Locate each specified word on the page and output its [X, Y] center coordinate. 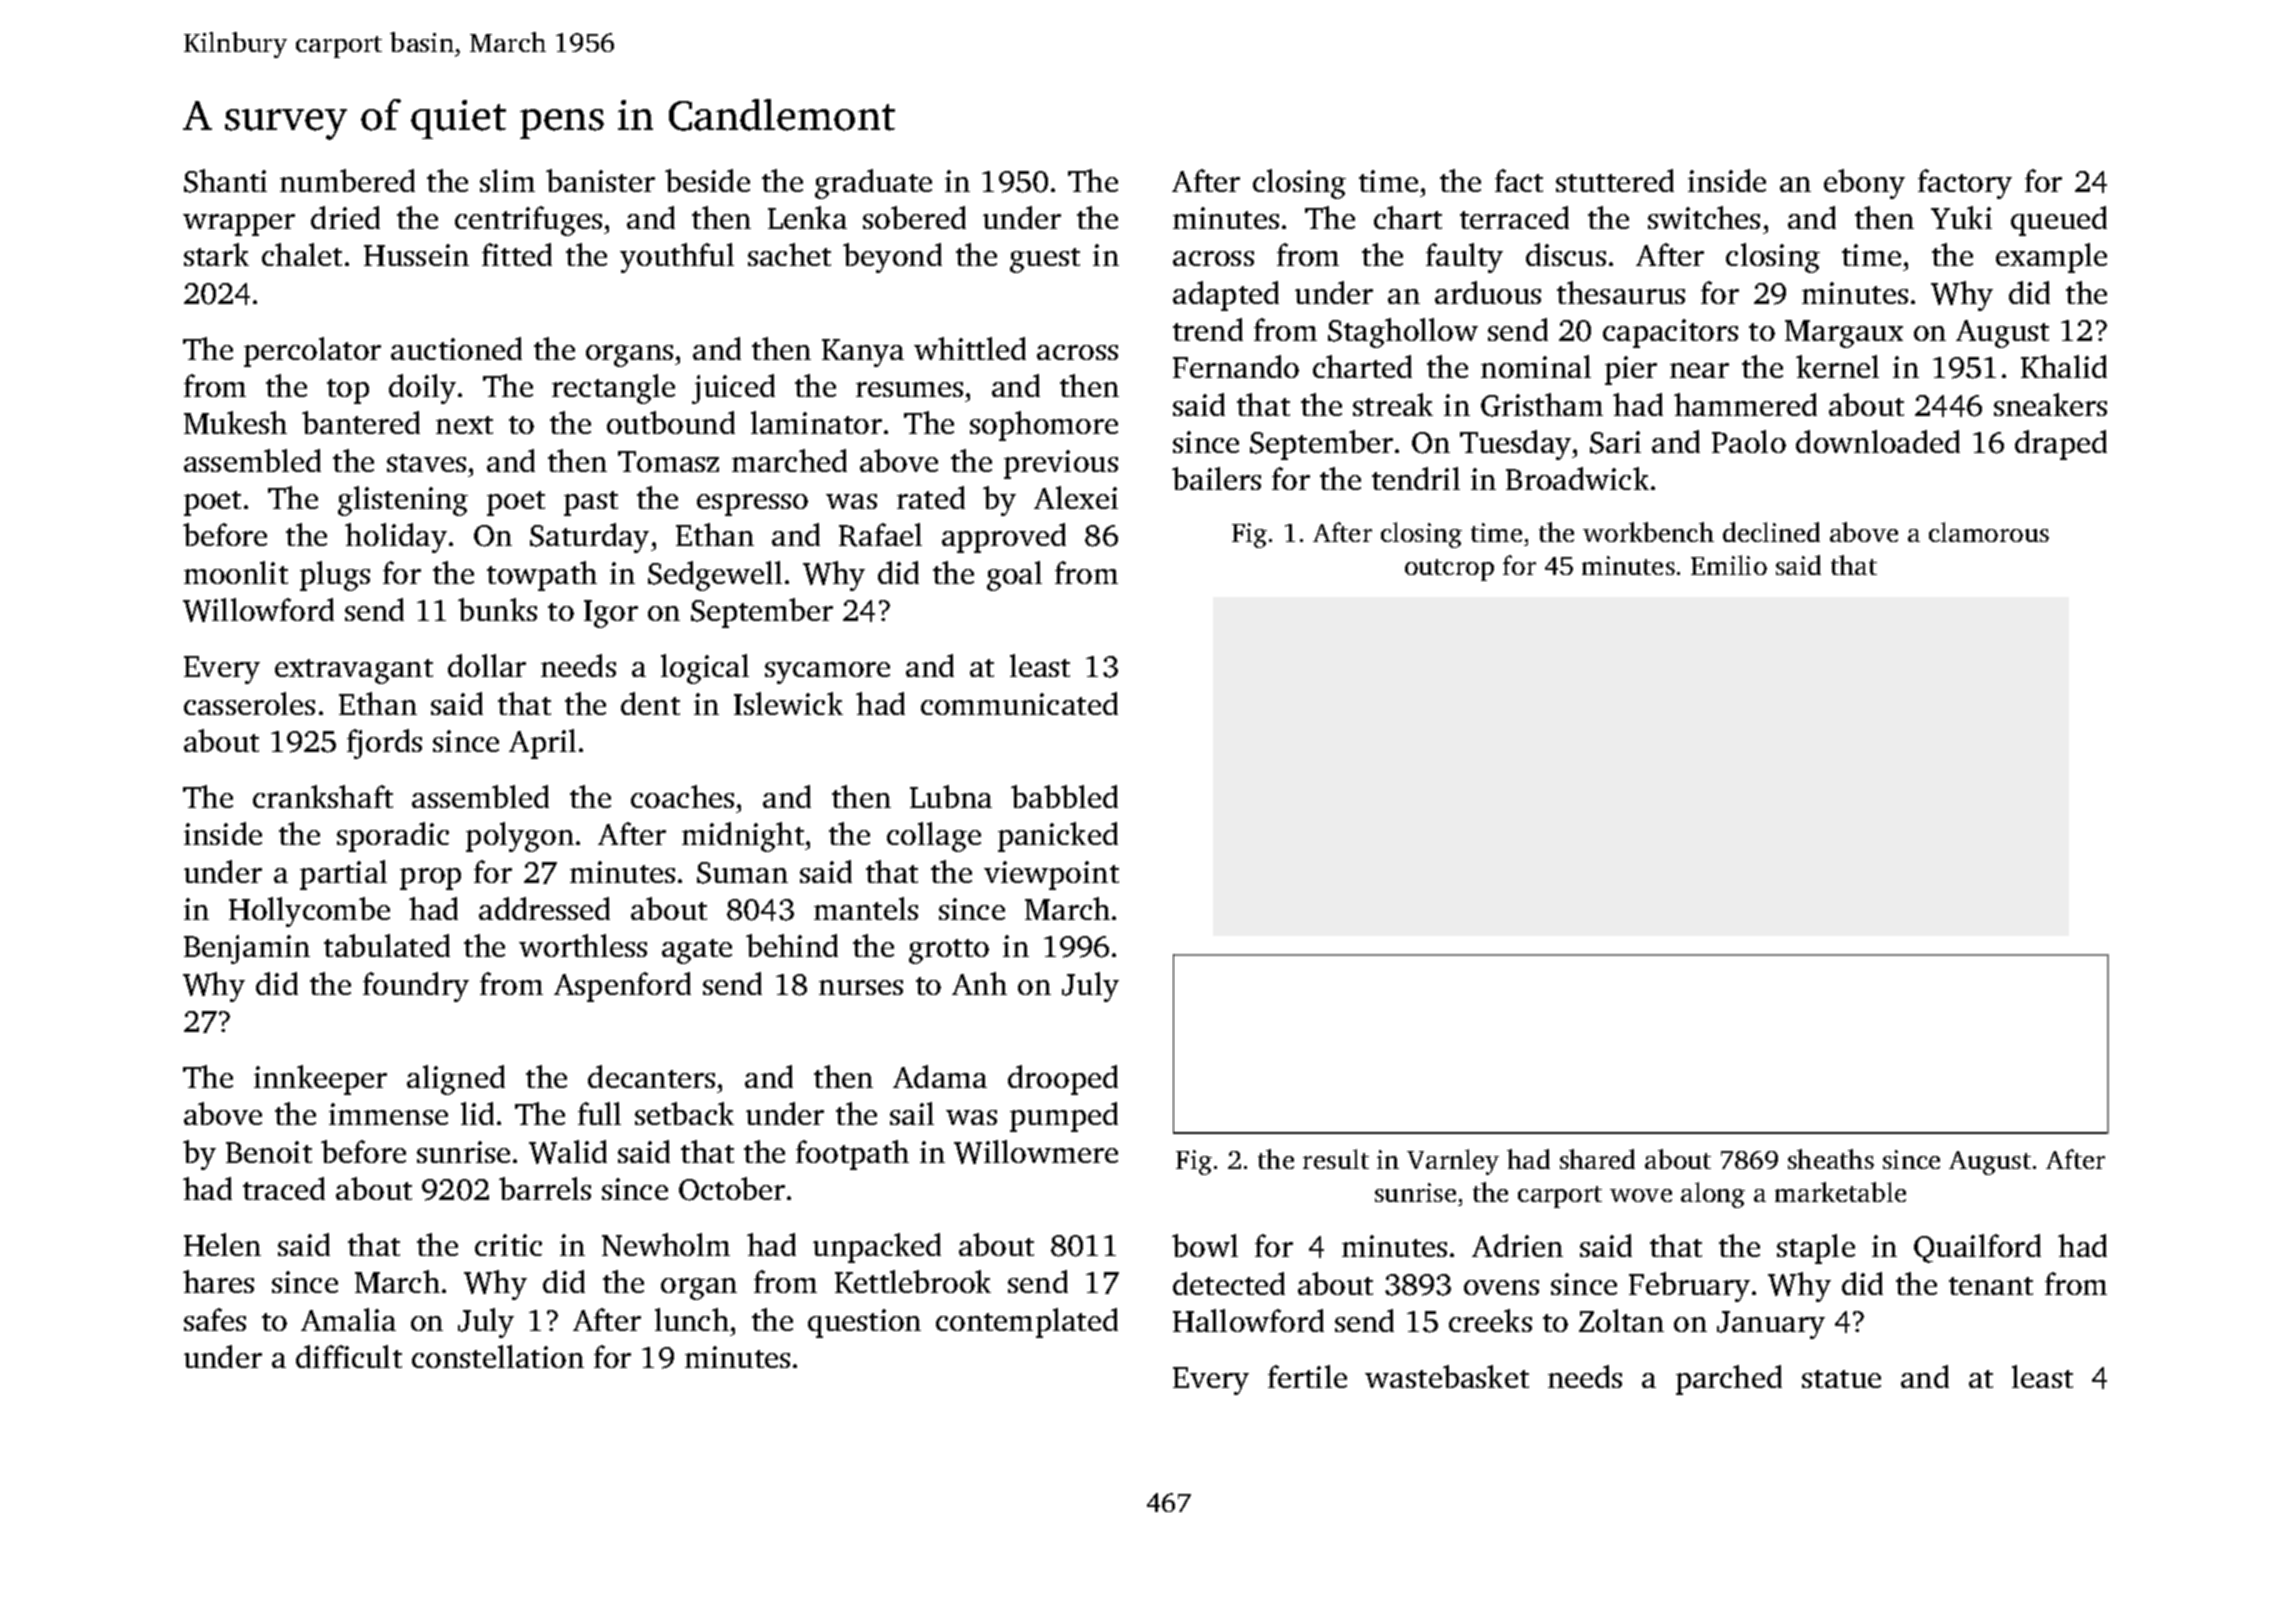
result [1336, 1159]
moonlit [236, 572]
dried [345, 217]
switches [1704, 217]
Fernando [1236, 366]
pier [1631, 370]
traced [284, 1188]
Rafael [880, 535]
